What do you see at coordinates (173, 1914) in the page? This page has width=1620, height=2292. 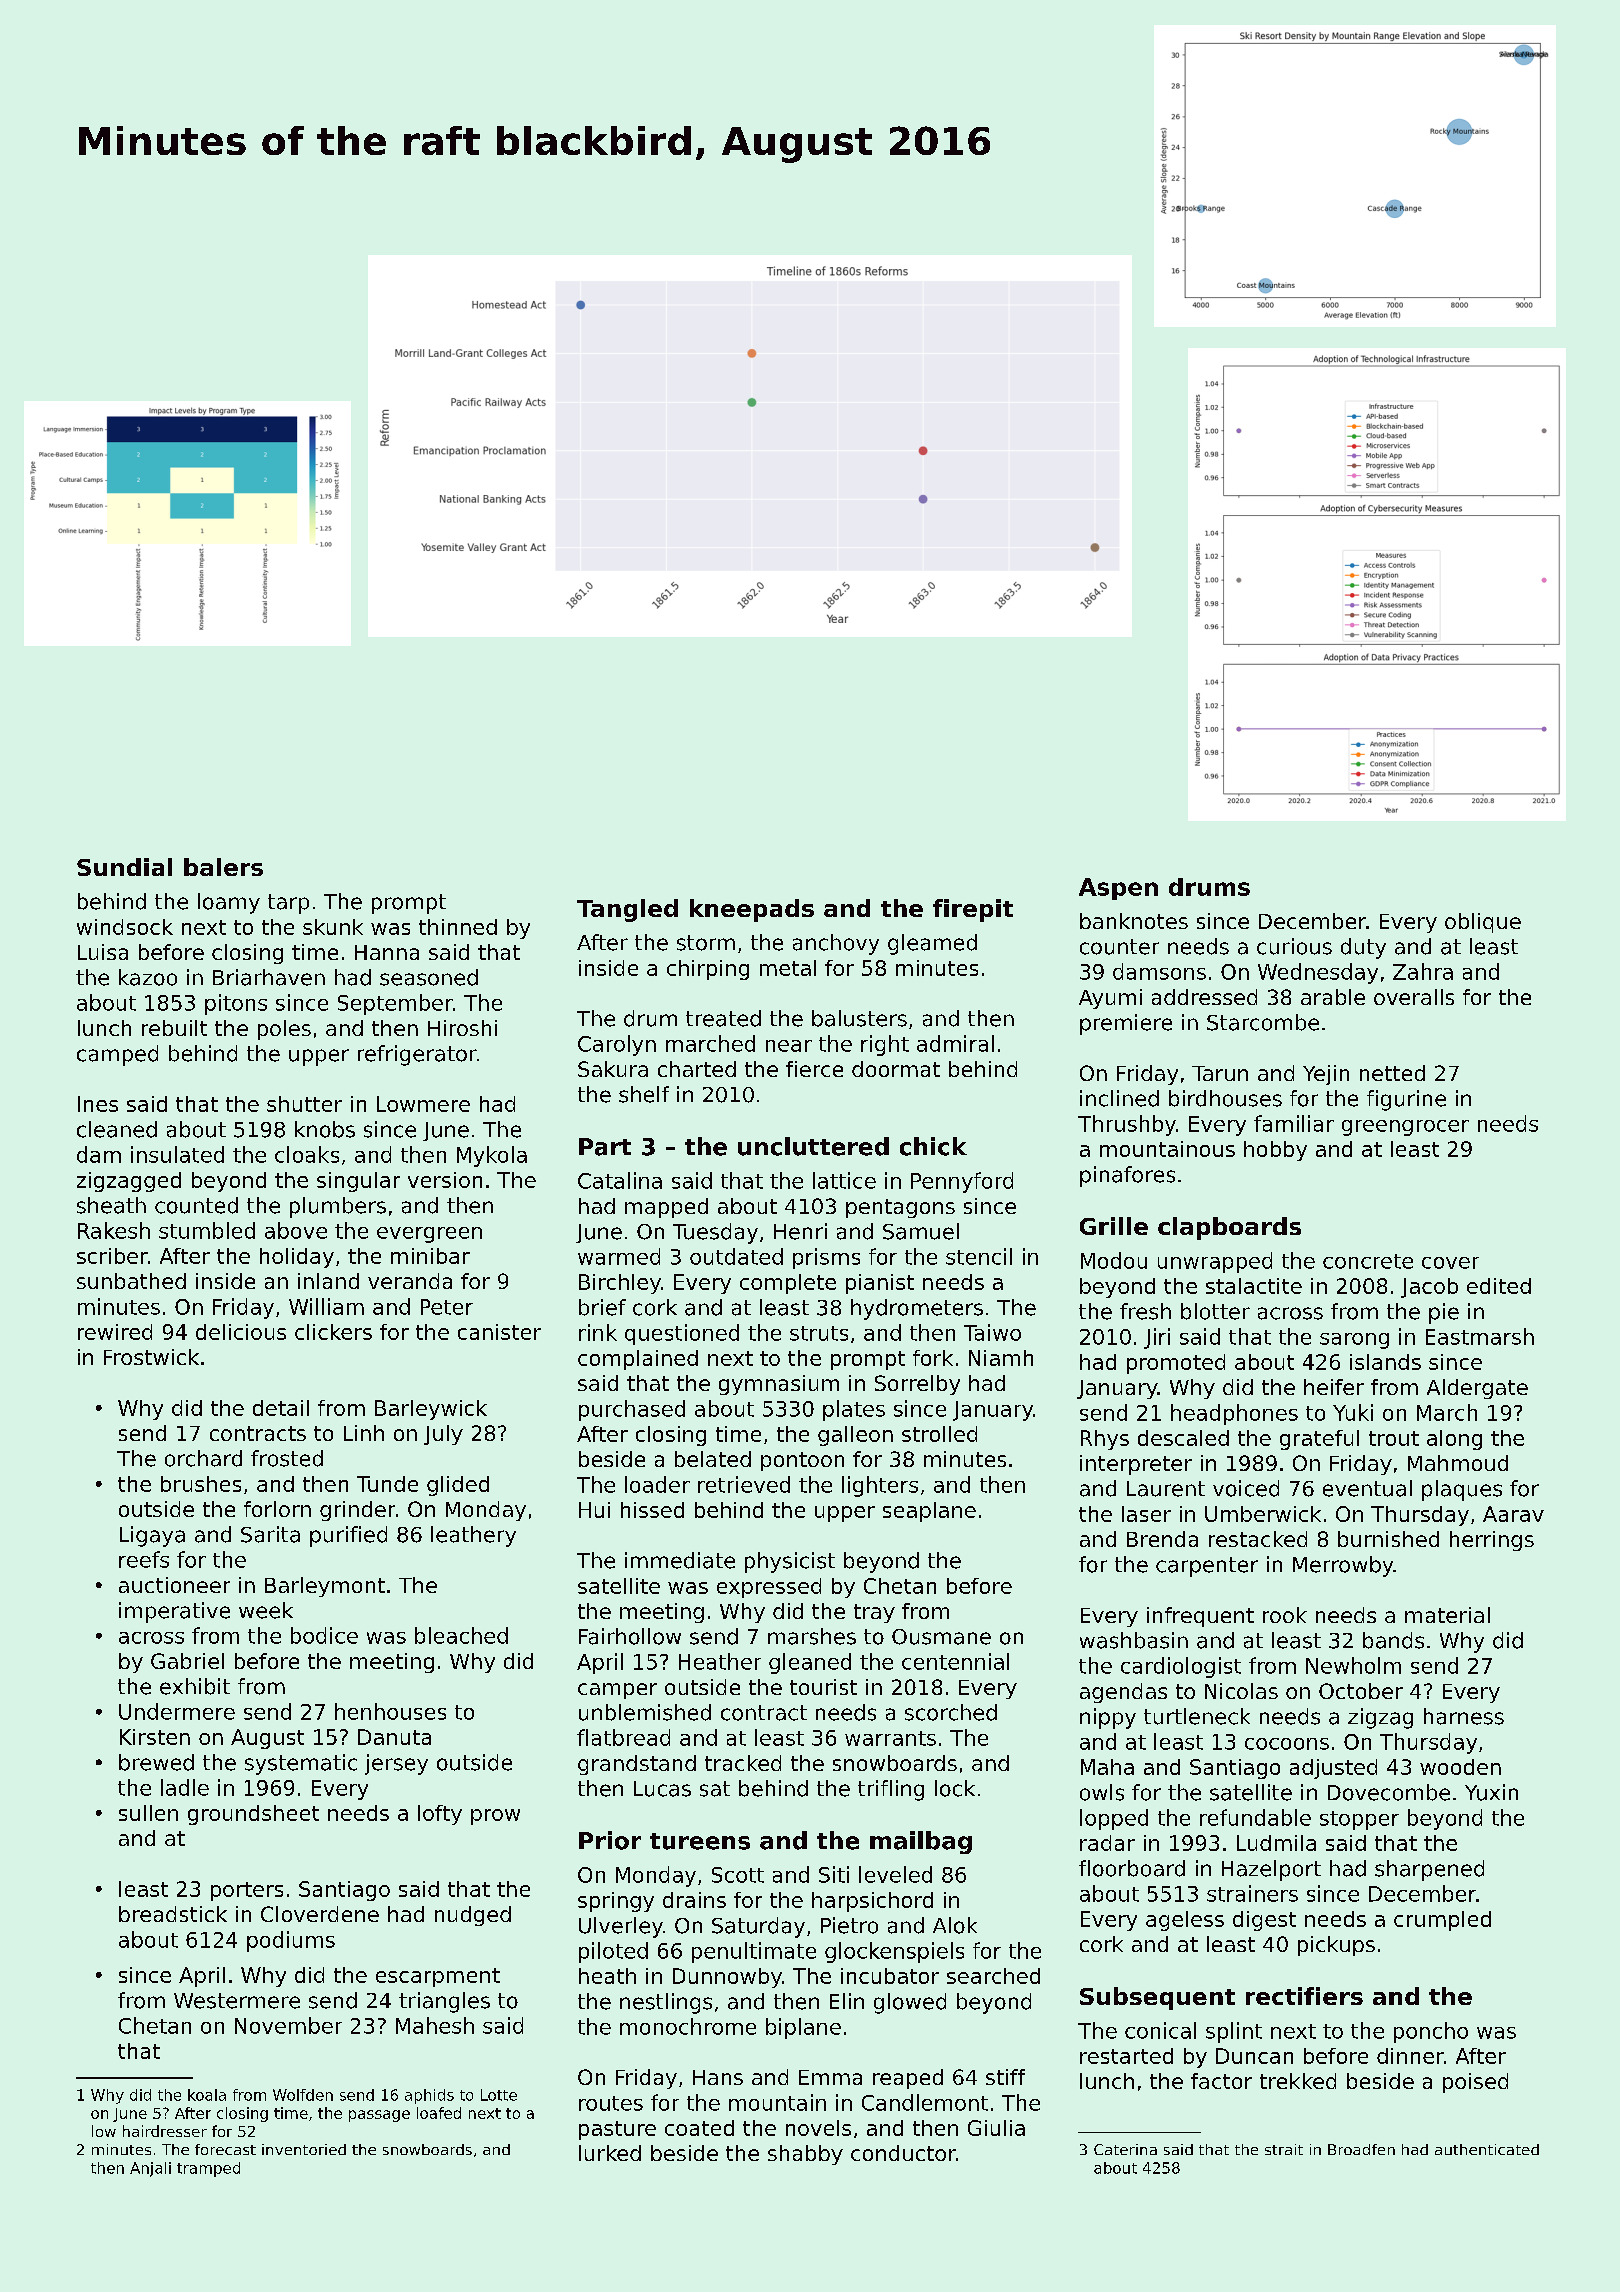 I see `breadstick` at bounding box center [173, 1914].
